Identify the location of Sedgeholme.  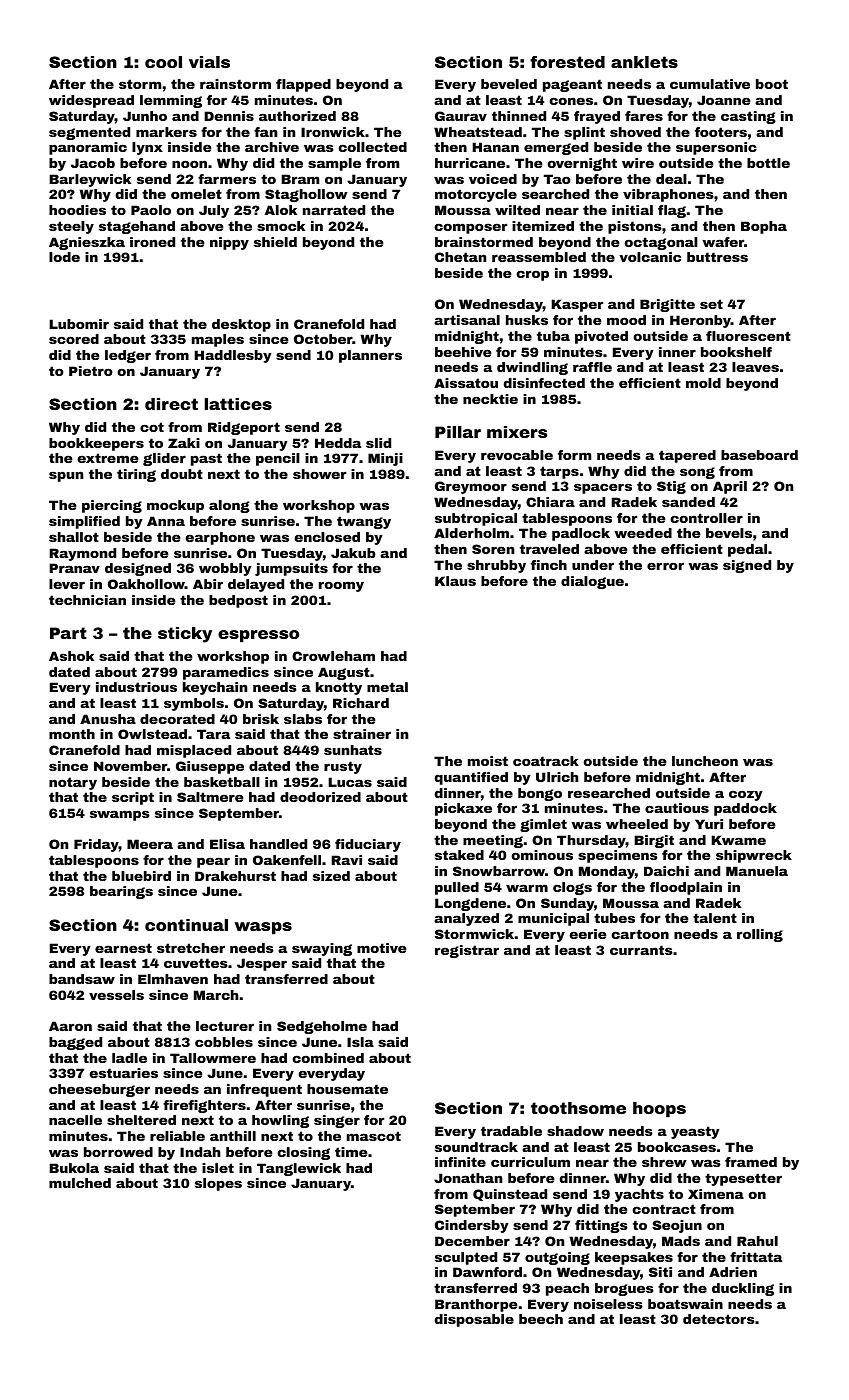
(322, 1027).
